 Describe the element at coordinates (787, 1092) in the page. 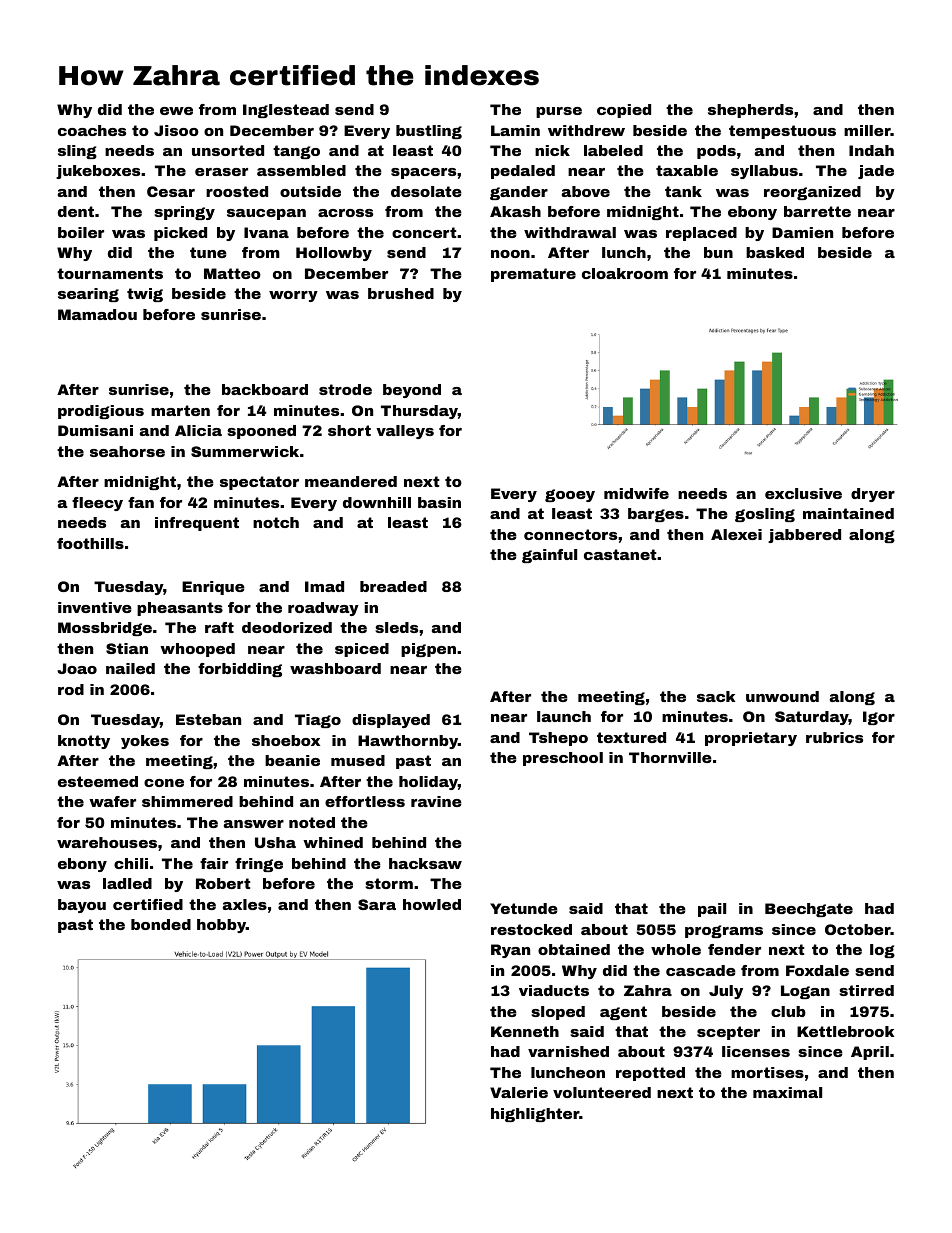

I see `maximal` at that location.
